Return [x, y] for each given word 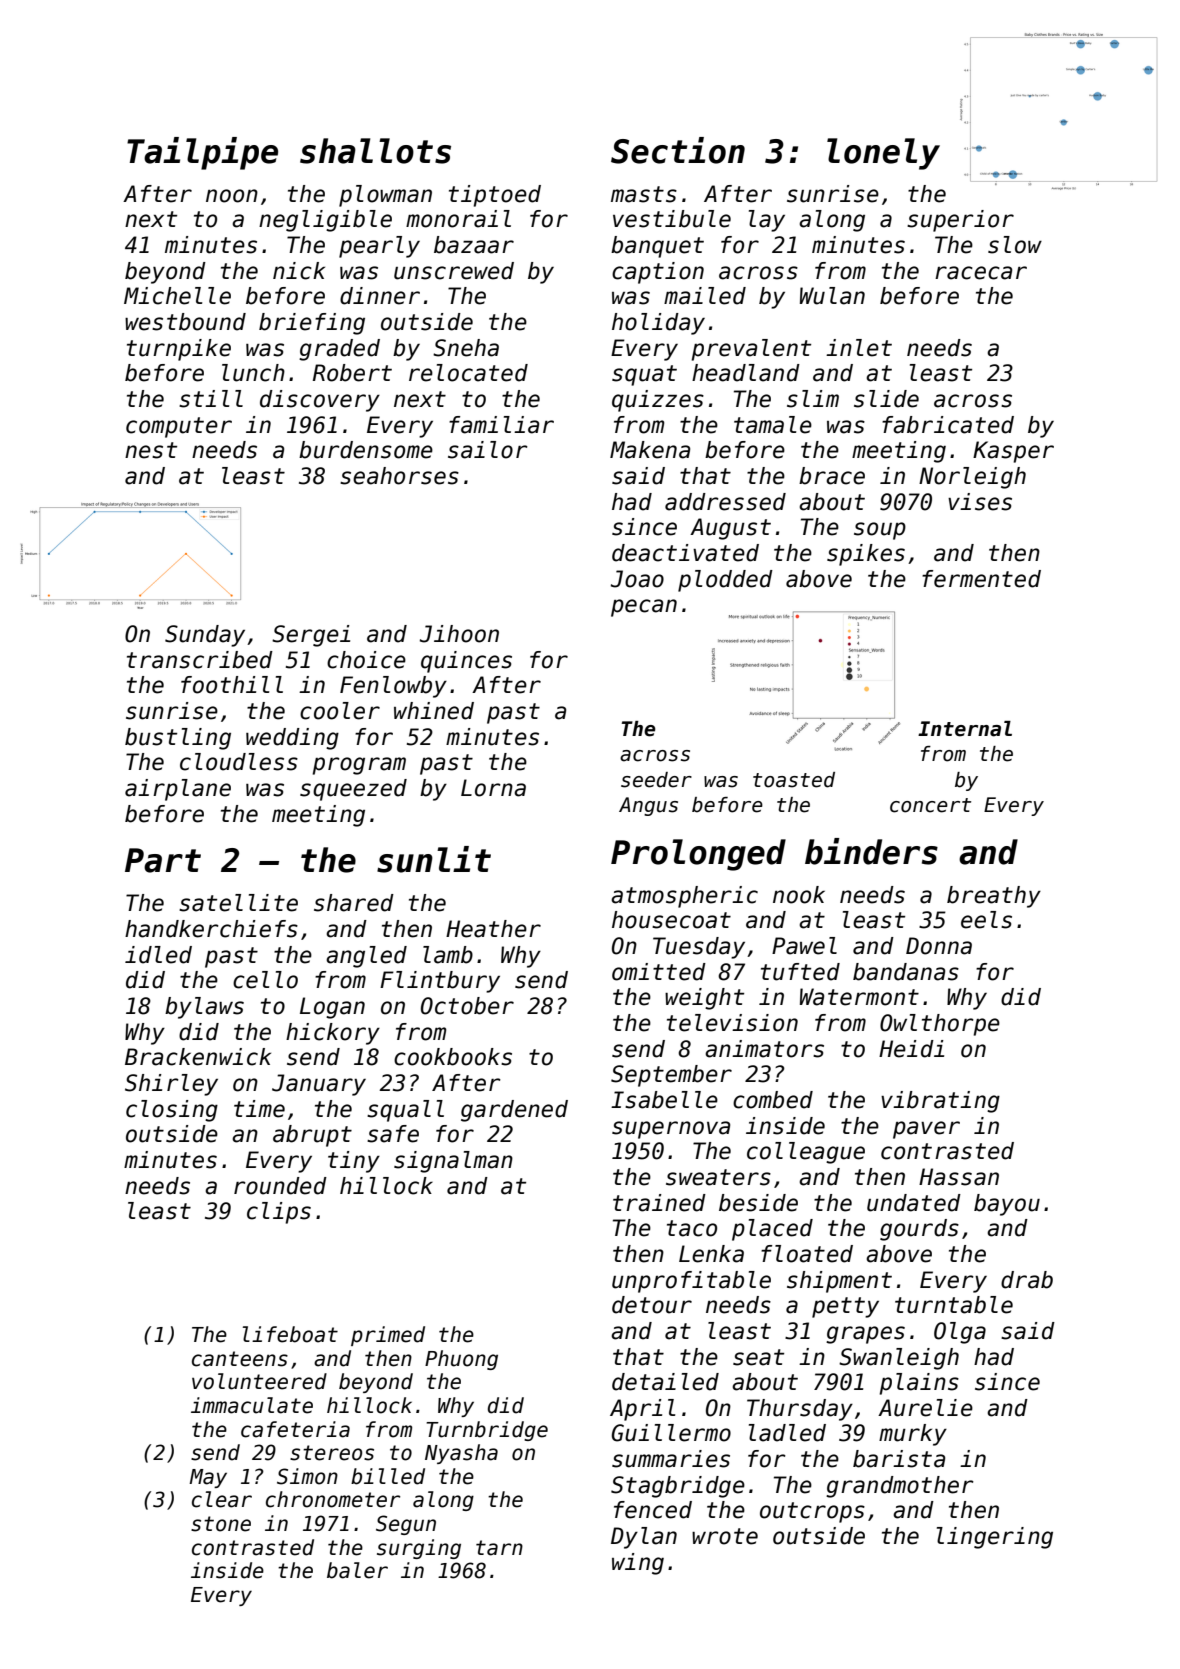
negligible [325, 221]
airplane [178, 790]
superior [960, 221]
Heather [493, 929]
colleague [806, 1153]
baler [357, 1570]
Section [678, 150]
